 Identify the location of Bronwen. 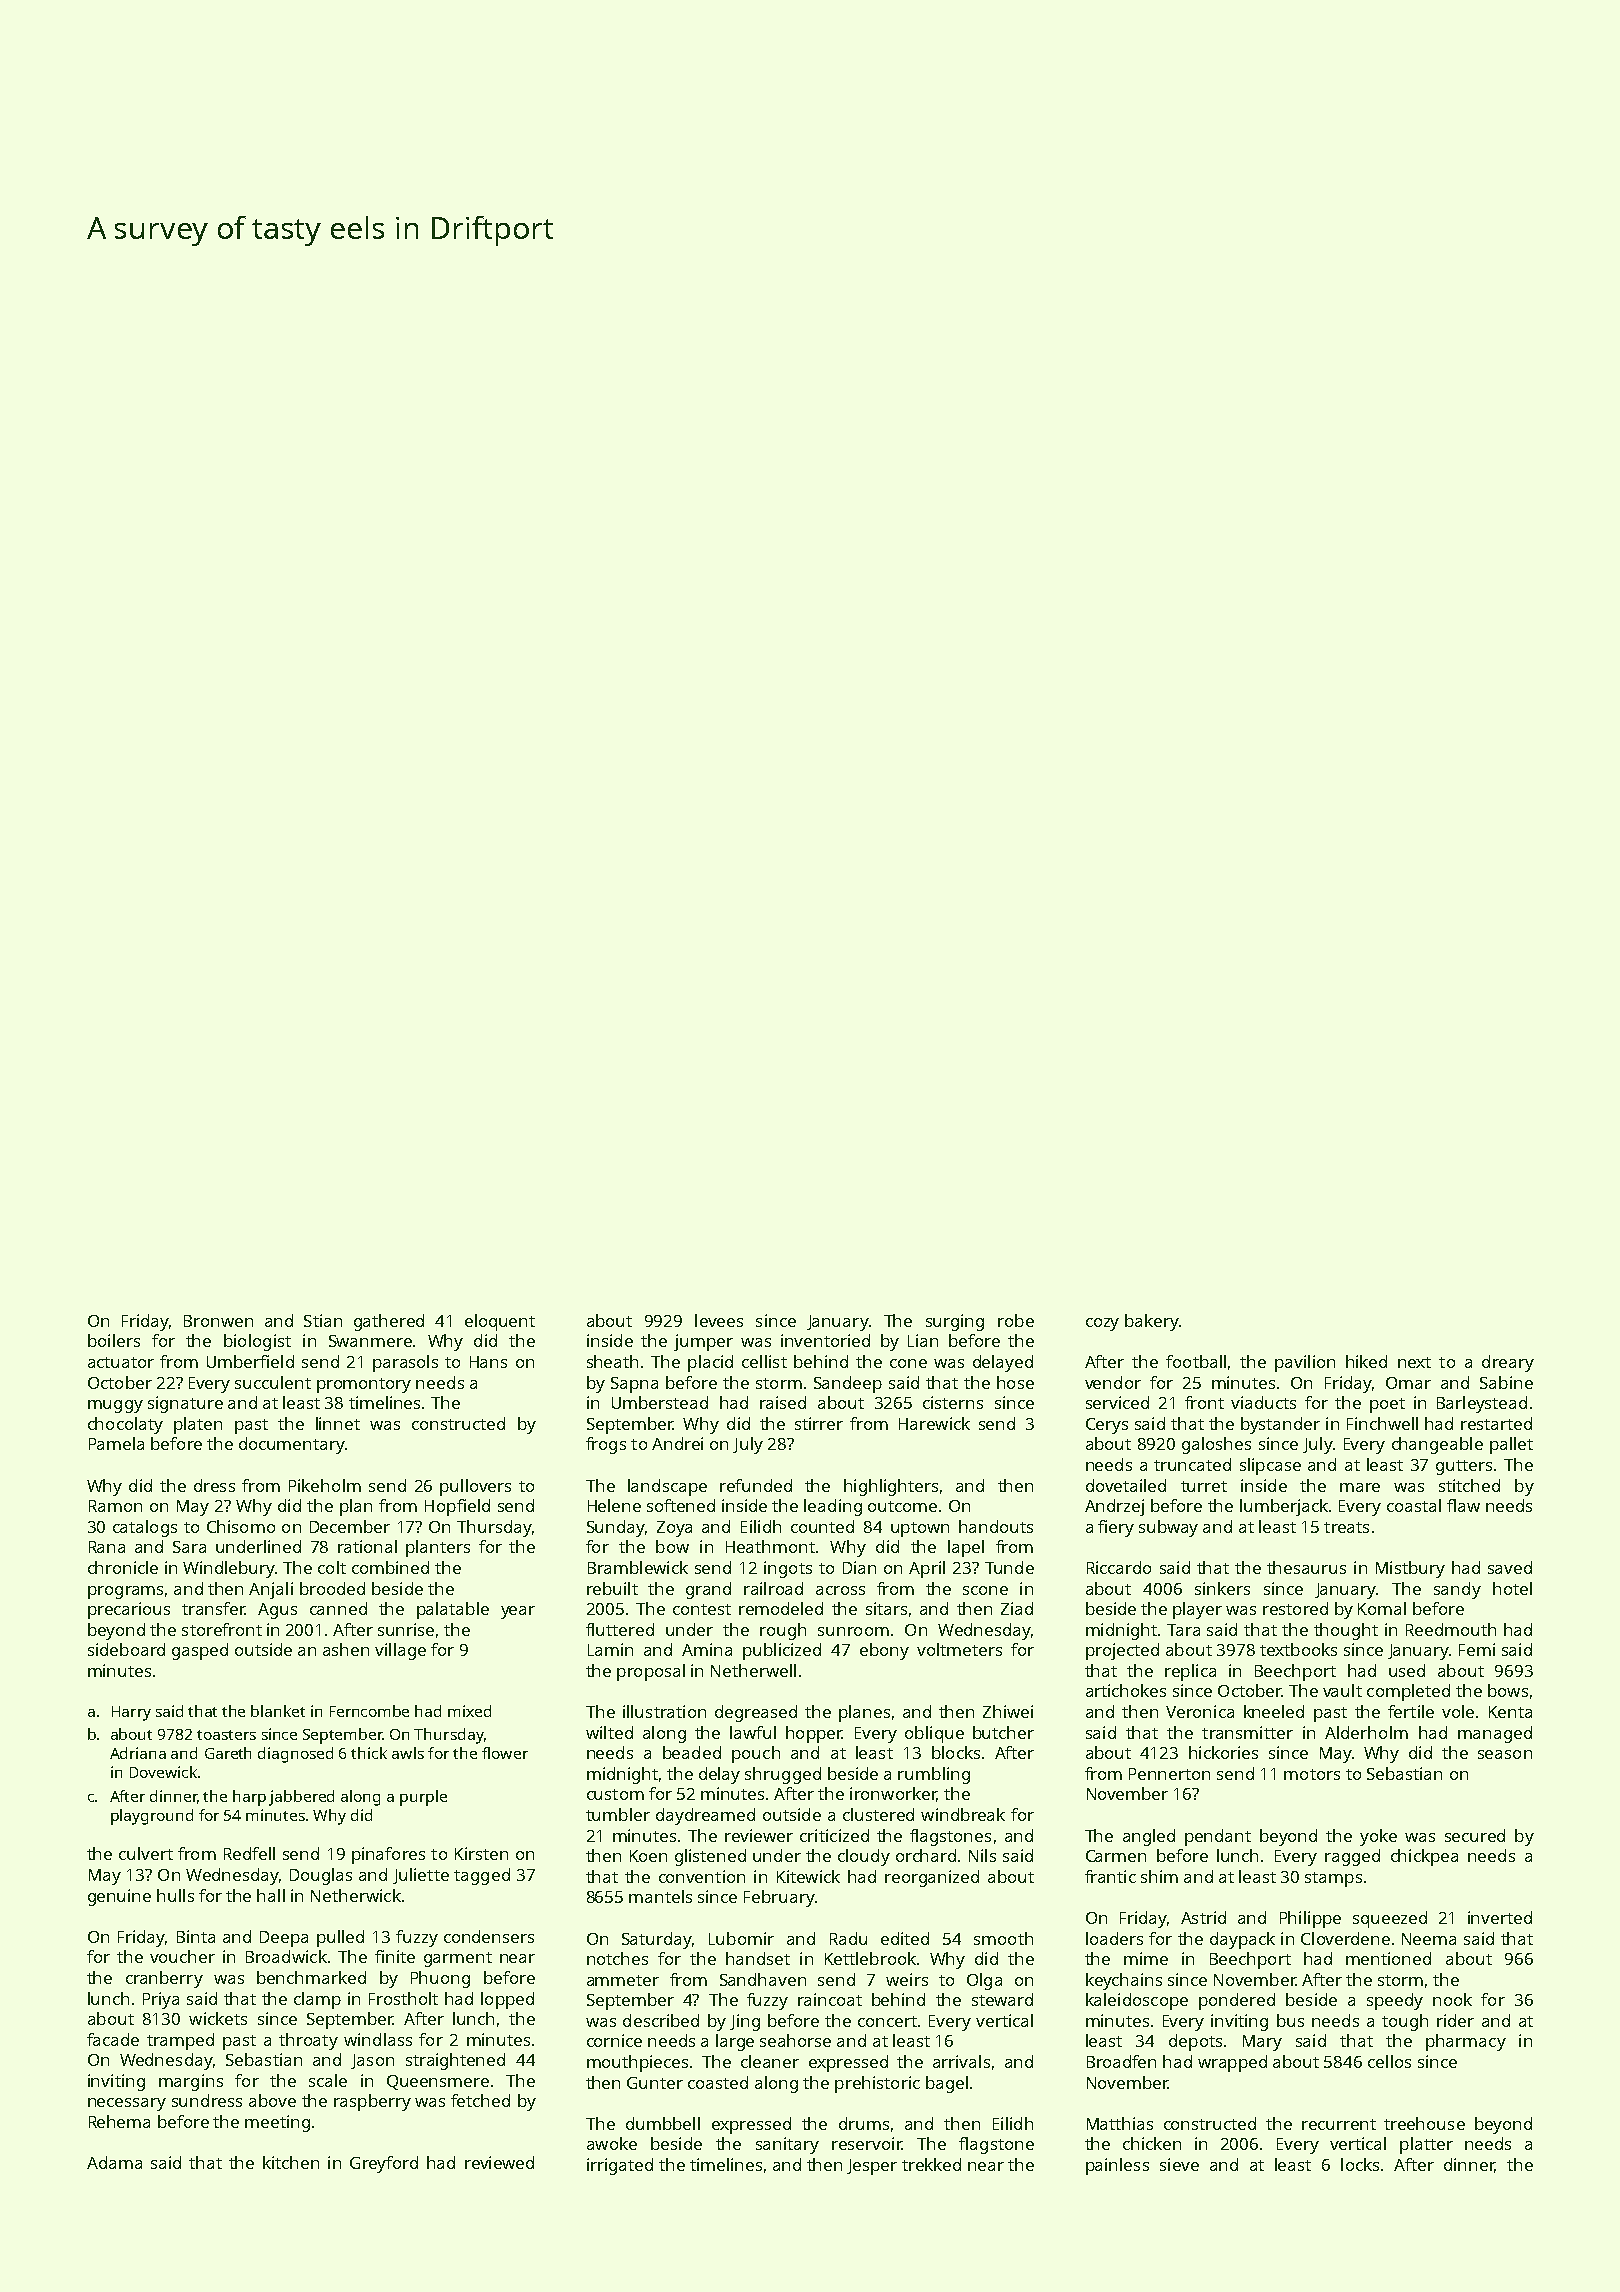
(218, 1321).
